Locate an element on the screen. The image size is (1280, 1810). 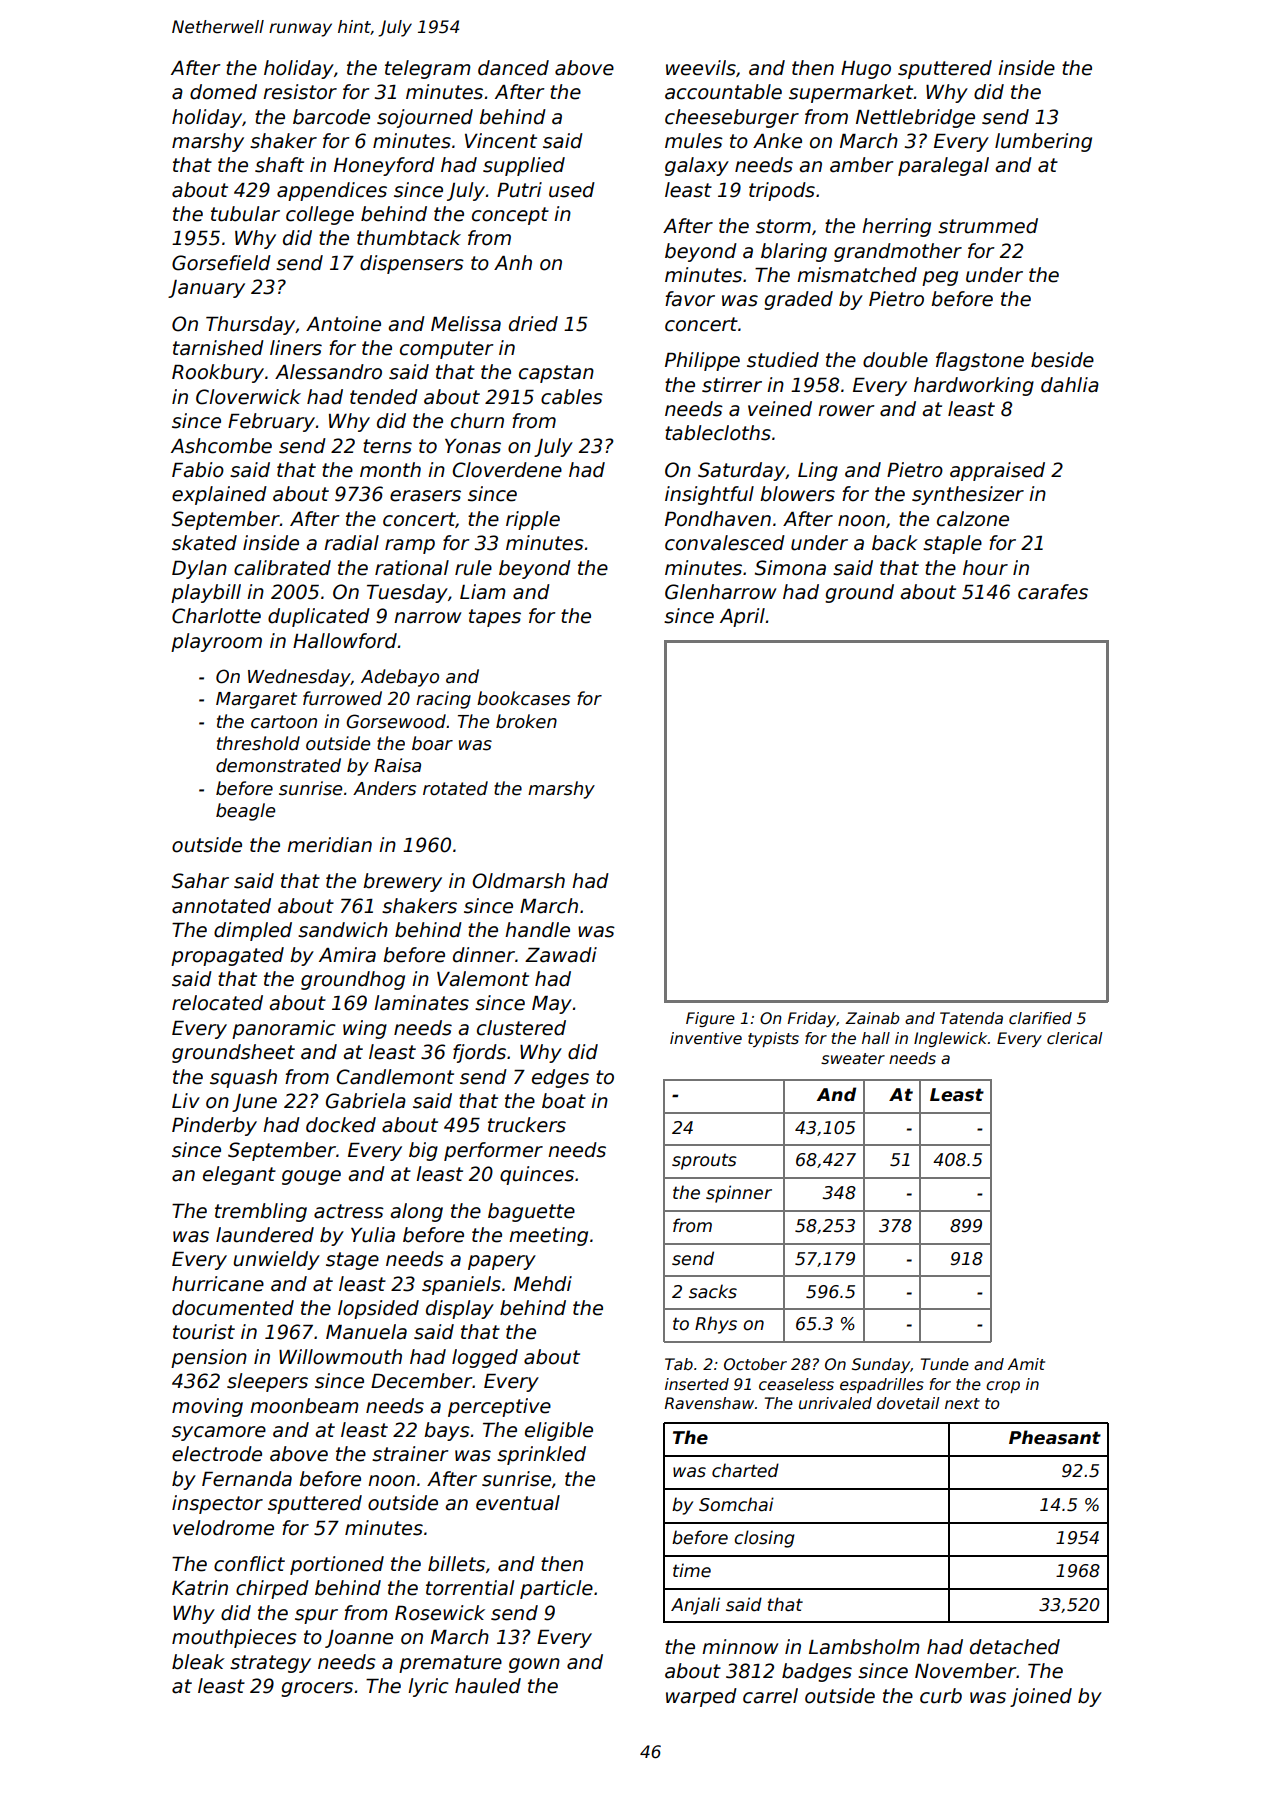
Amit is located at coordinates (1026, 1364).
